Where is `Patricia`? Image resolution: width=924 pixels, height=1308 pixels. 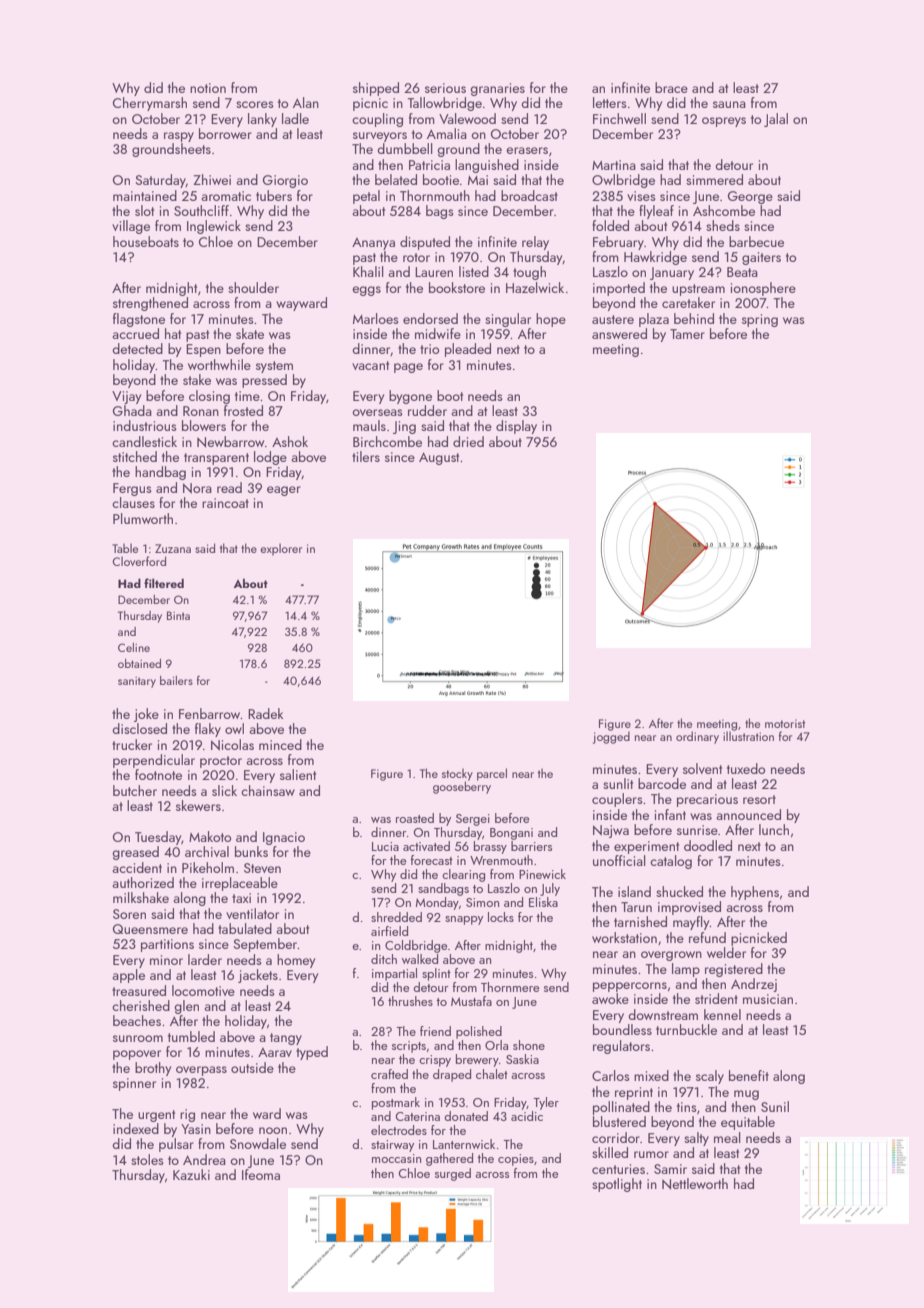 Patricia is located at coordinates (429, 165).
